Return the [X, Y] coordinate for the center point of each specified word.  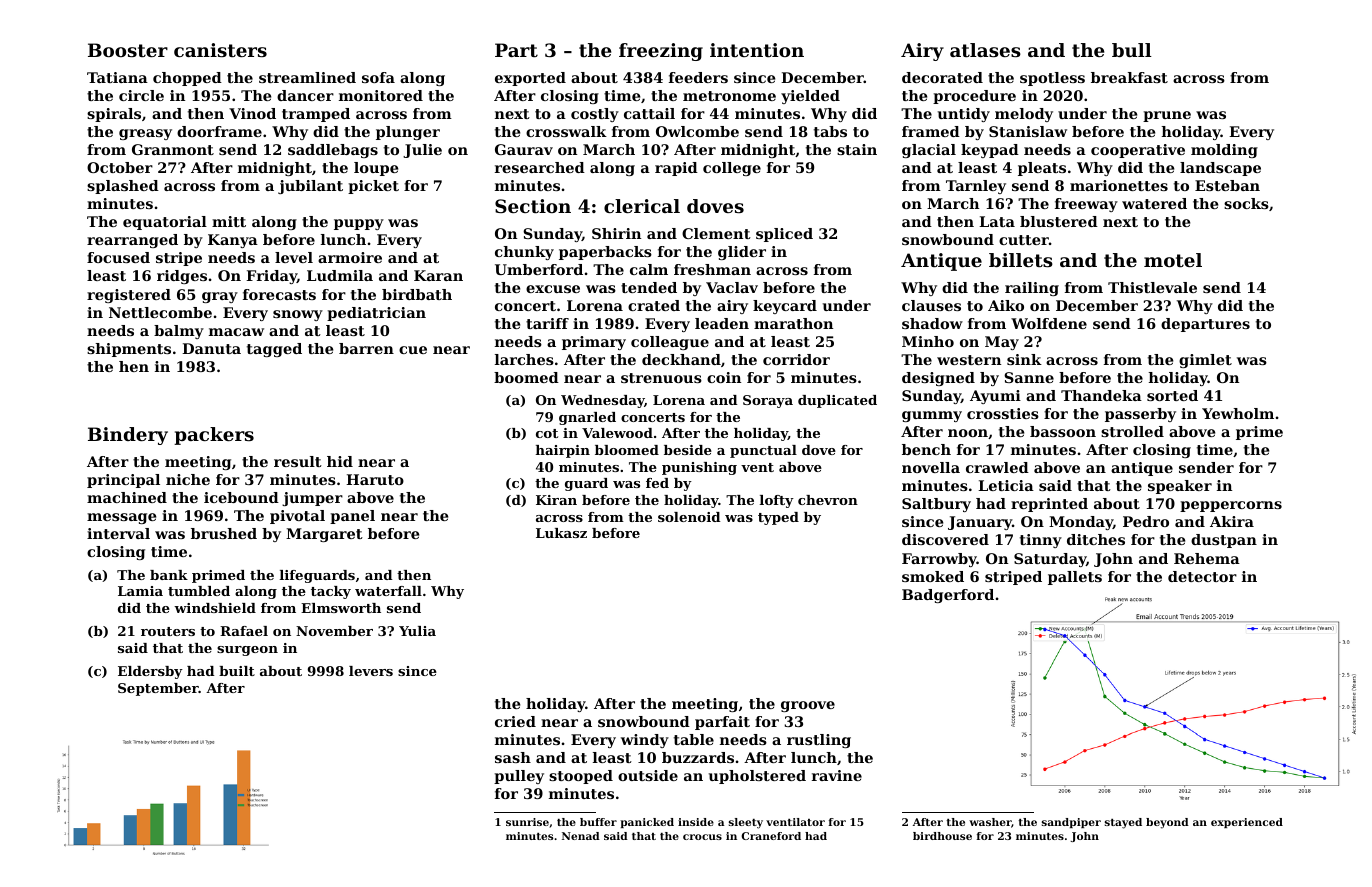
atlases [985, 50]
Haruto [375, 479]
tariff [547, 323]
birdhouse [942, 836]
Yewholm [1238, 413]
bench [926, 449]
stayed [1123, 823]
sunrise [527, 822]
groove [808, 706]
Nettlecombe [160, 312]
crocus [702, 837]
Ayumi [995, 397]
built [237, 671]
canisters [220, 50]
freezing [661, 52]
